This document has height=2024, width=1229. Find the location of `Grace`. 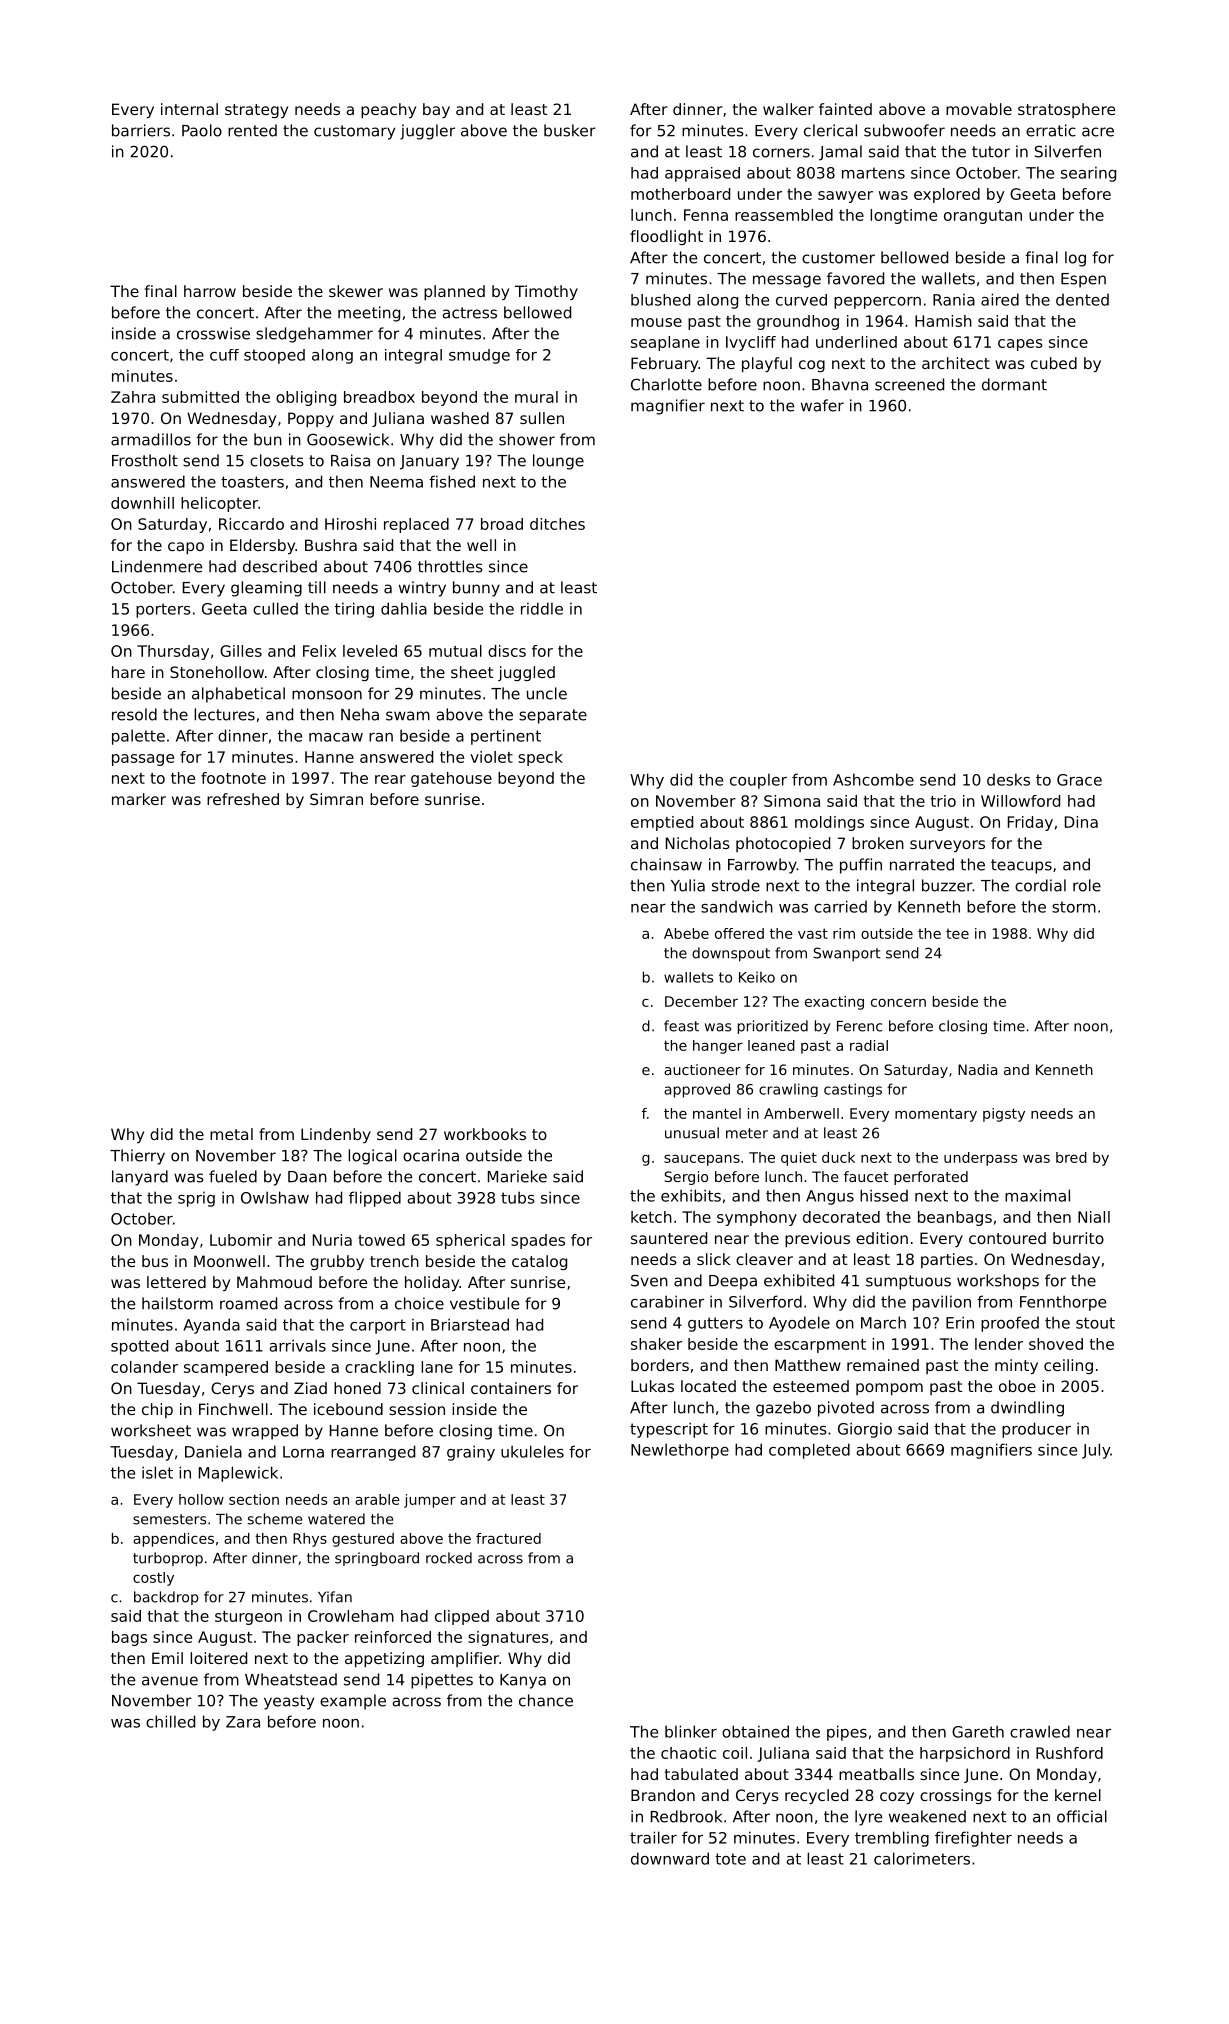

Grace is located at coordinates (1079, 780).
